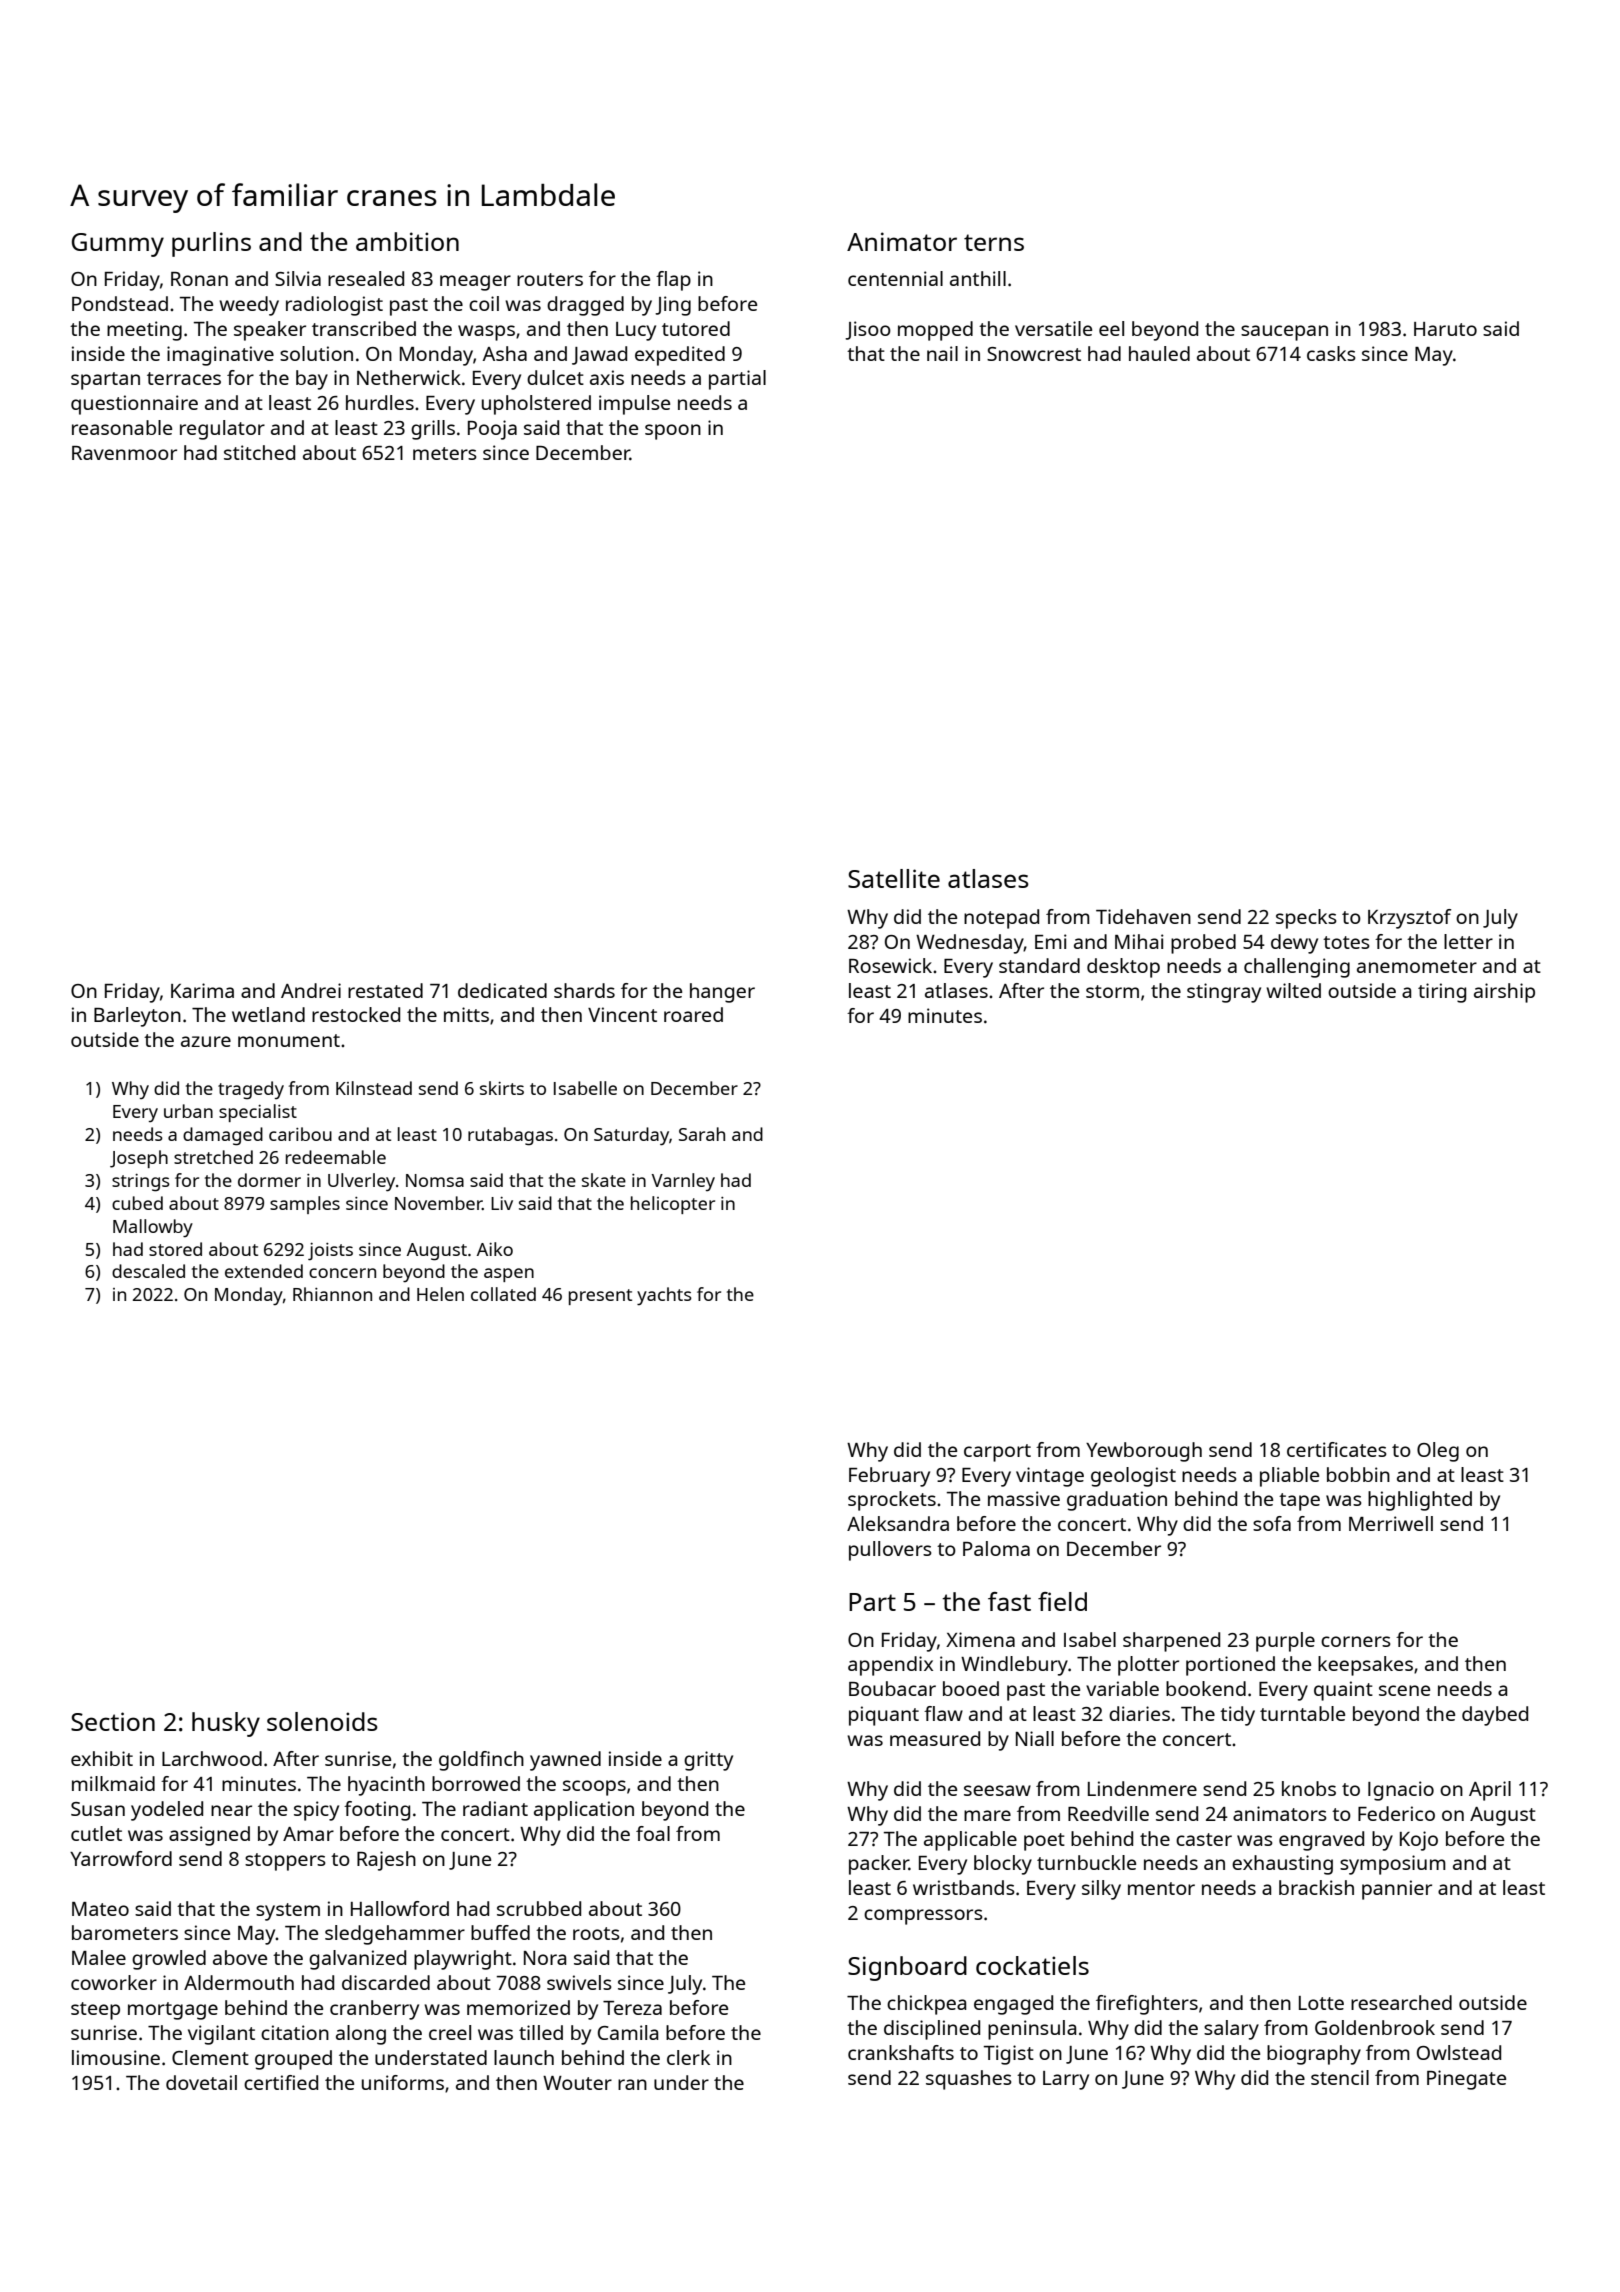 The width and height of the page is (1620, 2292). What do you see at coordinates (942, 353) in the page?
I see `nail` at bounding box center [942, 353].
